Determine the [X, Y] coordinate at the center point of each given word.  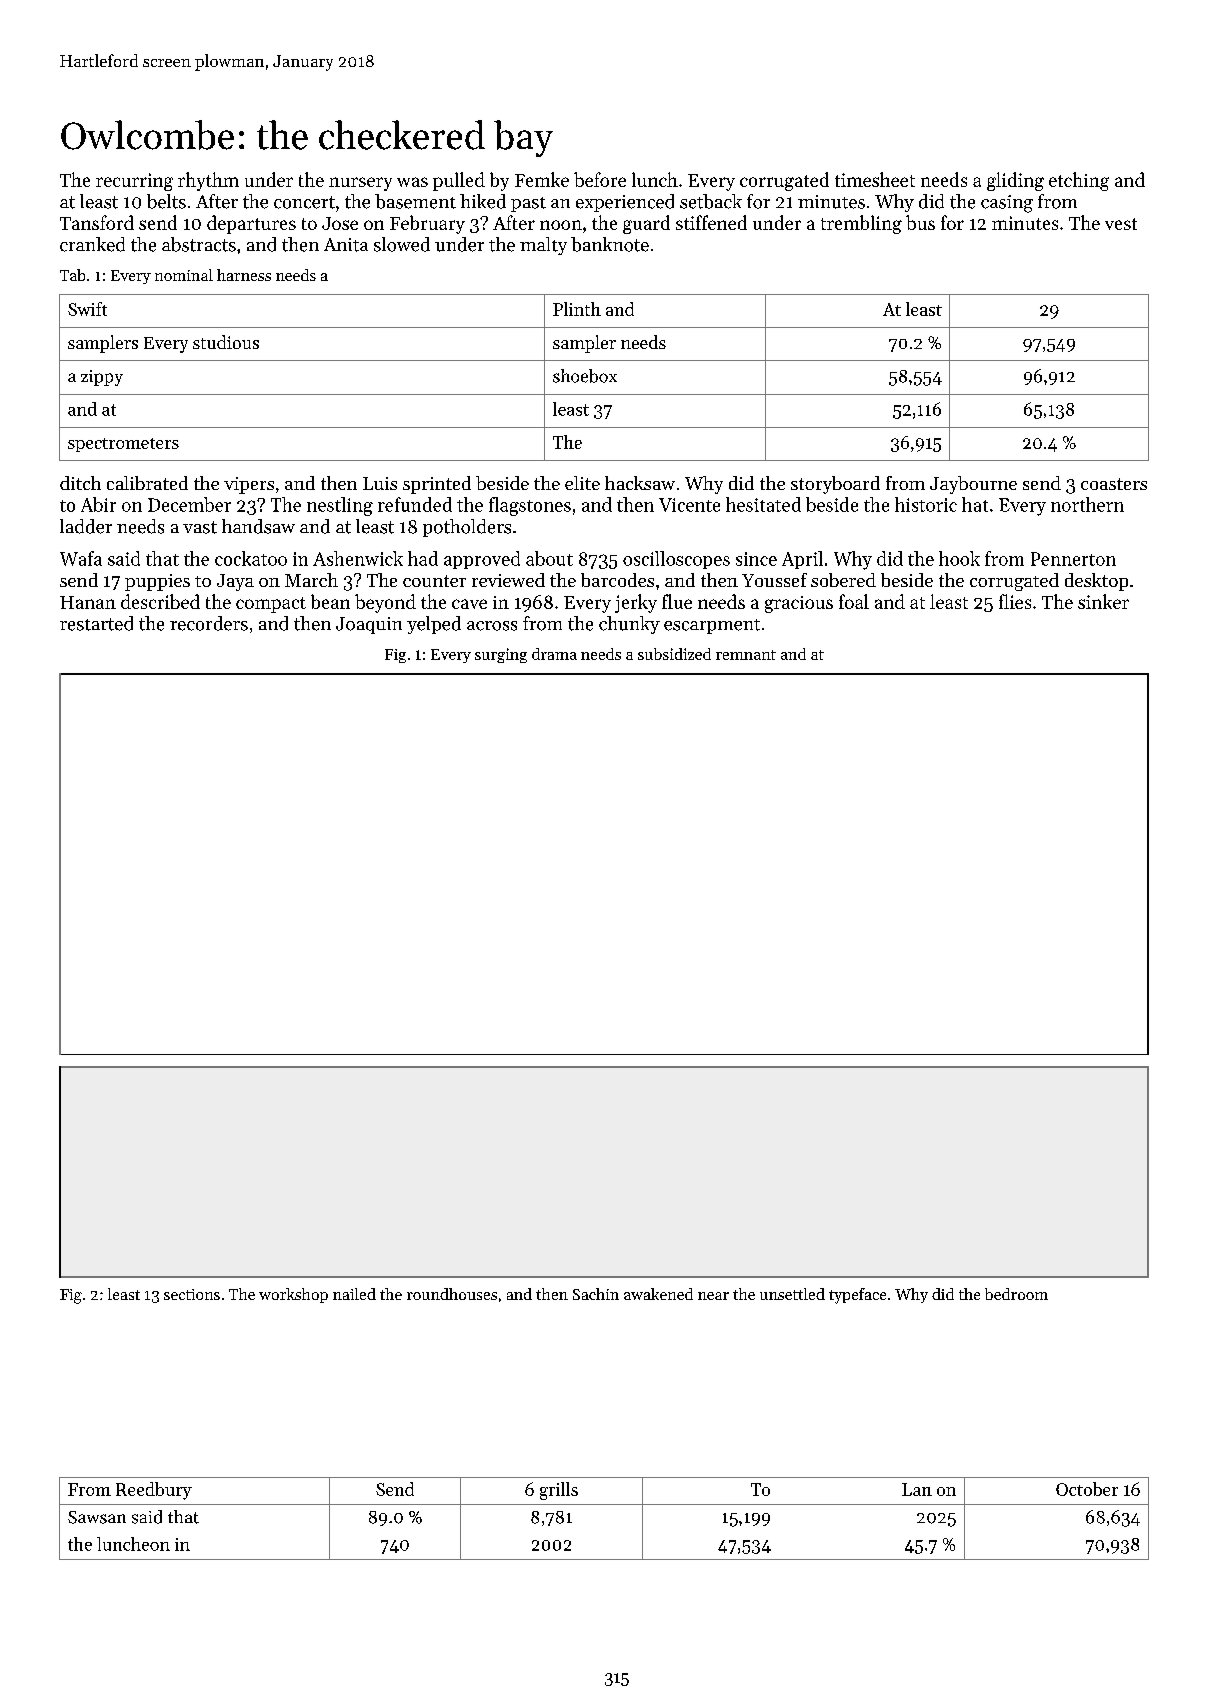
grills [559, 1491]
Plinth [577, 309]
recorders [209, 623]
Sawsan [97, 1517]
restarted [96, 623]
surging [501, 655]
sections [192, 1294]
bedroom [1016, 1294]
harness [244, 275]
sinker [1103, 601]
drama [554, 654]
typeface [857, 1296]
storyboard [835, 485]
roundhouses [452, 1294]
